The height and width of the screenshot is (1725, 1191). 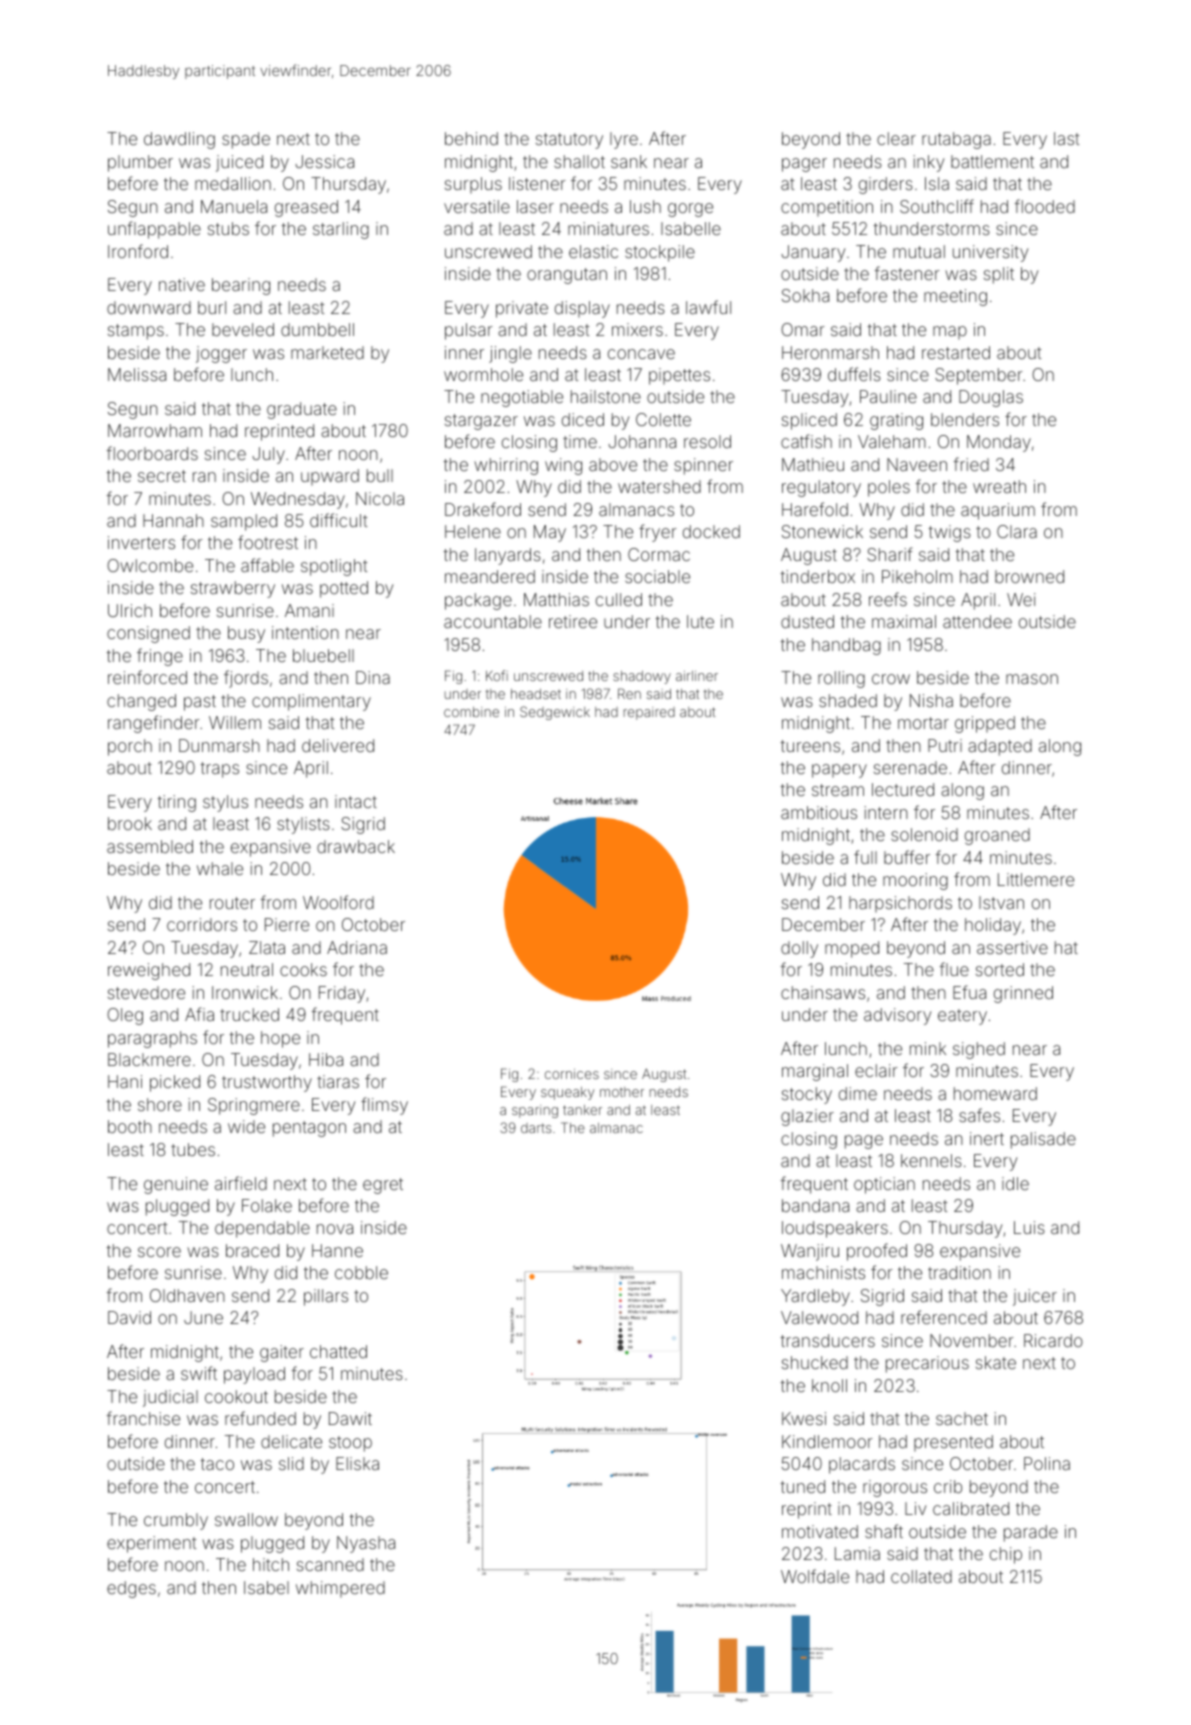 What do you see at coordinates (280, 1039) in the screenshot?
I see `hope` at bounding box center [280, 1039].
